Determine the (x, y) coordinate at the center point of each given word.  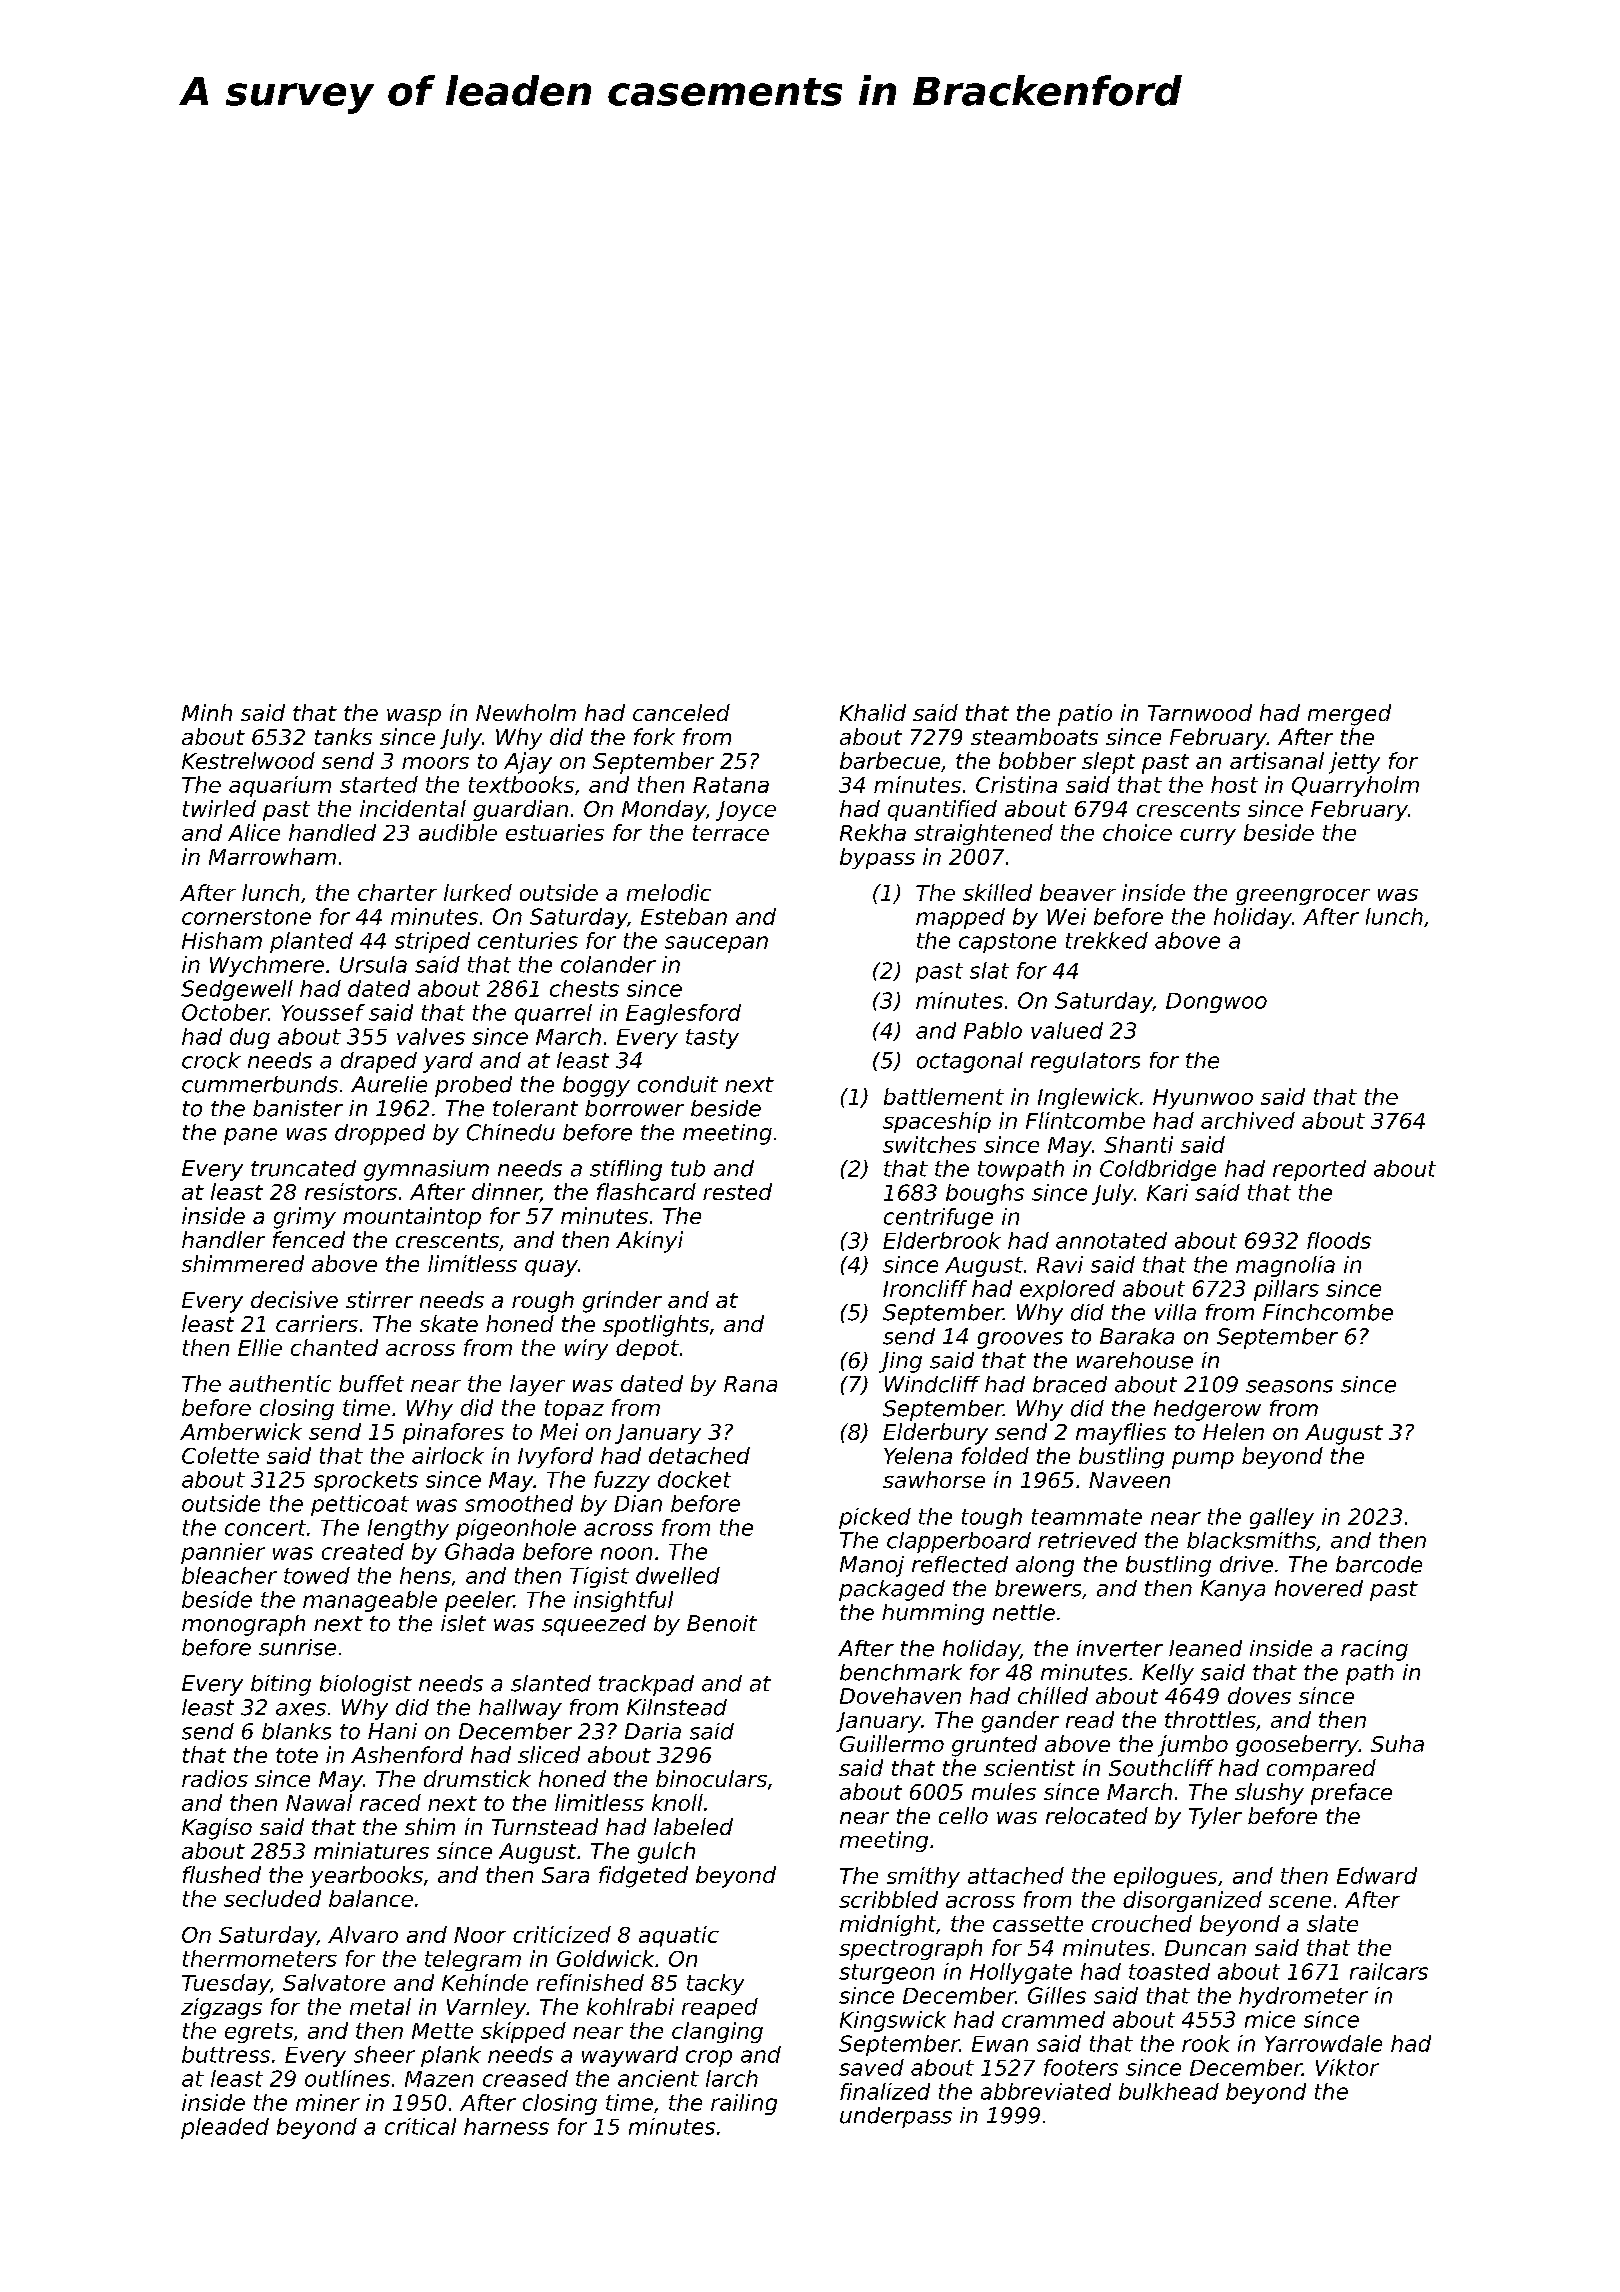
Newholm (526, 712)
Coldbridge (1158, 1170)
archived (1248, 1120)
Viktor (1347, 2067)
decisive (294, 1299)
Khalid (873, 712)
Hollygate (1021, 1973)
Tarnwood (1200, 712)
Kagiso (217, 1829)
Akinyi (649, 1242)
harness (506, 2126)
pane (250, 1136)
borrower (634, 1108)
